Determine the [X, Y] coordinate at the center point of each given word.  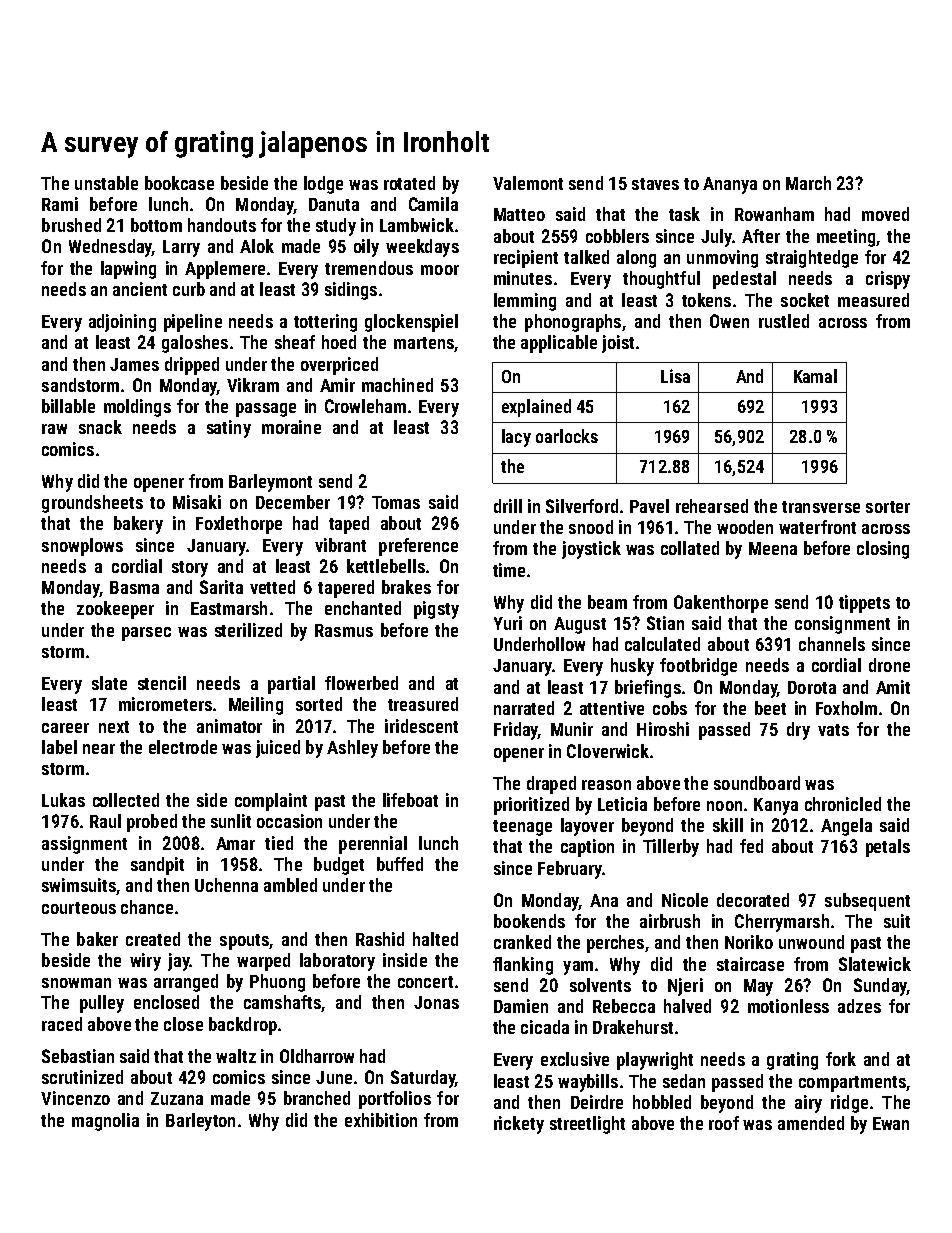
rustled [784, 321]
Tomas [396, 502]
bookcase [179, 183]
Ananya [730, 185]
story [190, 569]
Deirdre [597, 1102]
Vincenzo [75, 1098]
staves [655, 184]
